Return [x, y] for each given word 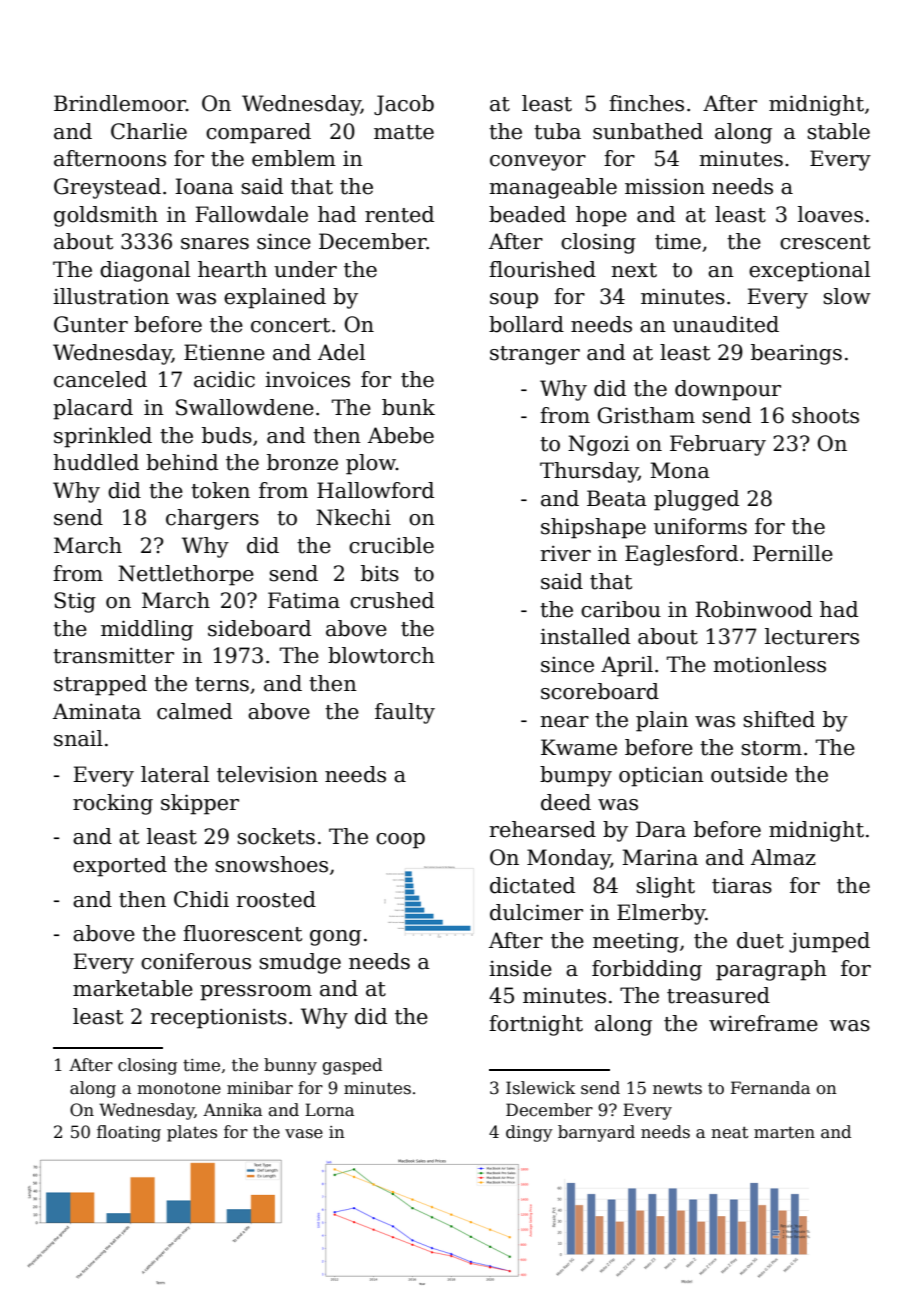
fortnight [536, 1025]
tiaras [742, 885]
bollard [526, 324]
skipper [200, 804]
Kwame [579, 747]
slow [847, 296]
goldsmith [106, 216]
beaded [527, 214]
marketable [133, 988]
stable [838, 131]
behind [182, 462]
